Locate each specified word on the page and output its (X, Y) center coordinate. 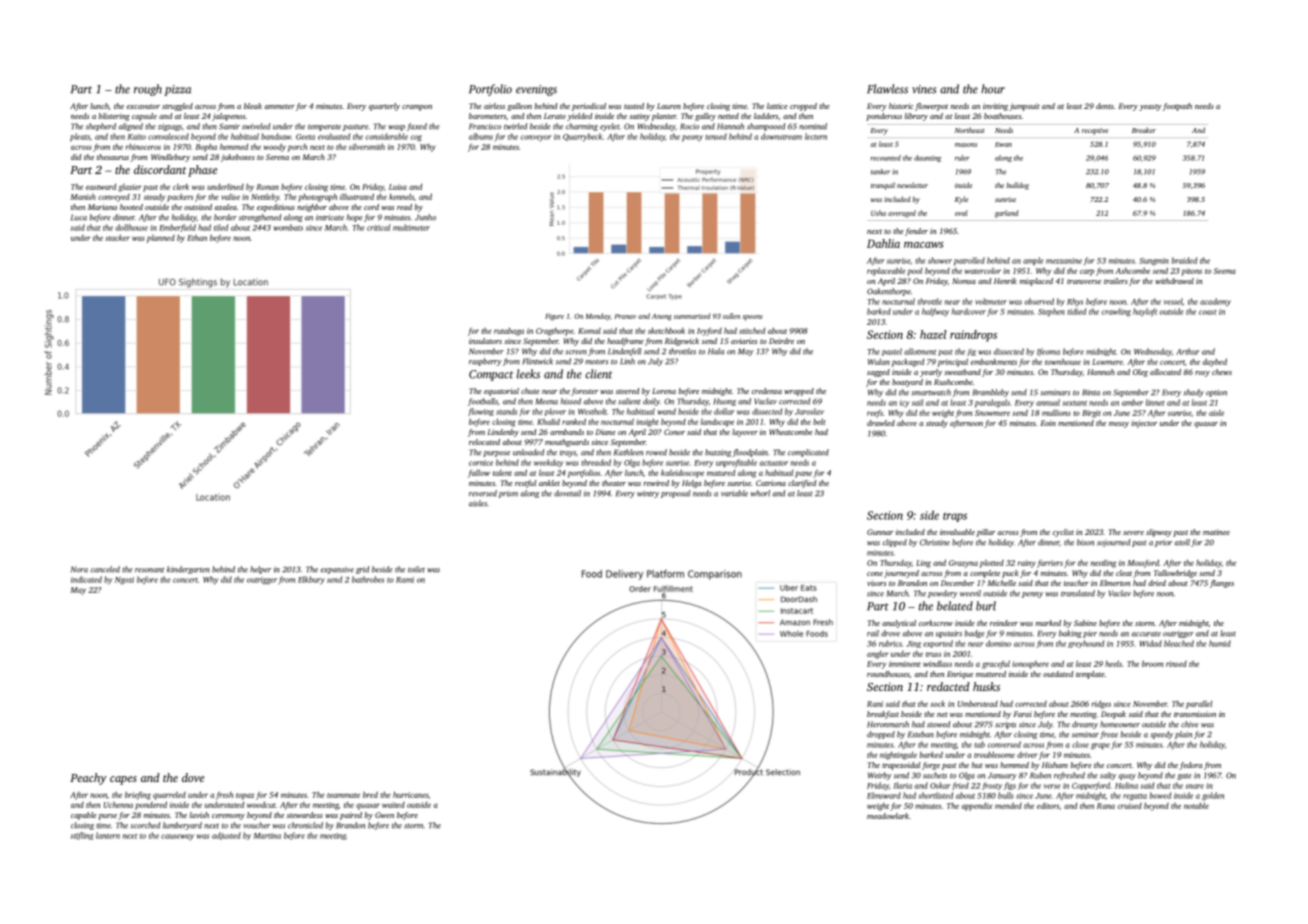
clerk (181, 187)
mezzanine (1064, 261)
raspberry (485, 362)
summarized (692, 316)
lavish (199, 815)
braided (1184, 260)
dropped (881, 735)
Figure (554, 317)
